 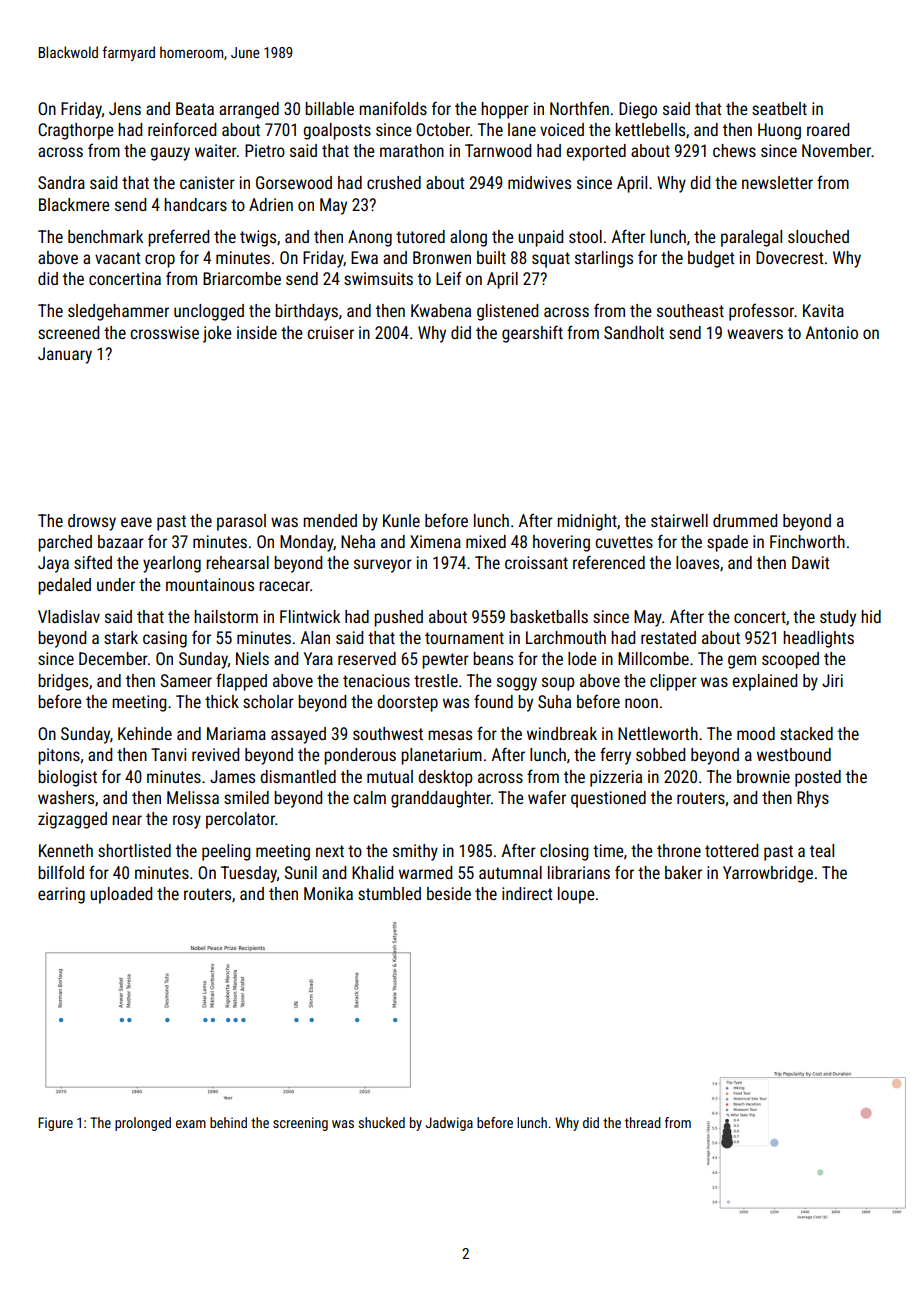 What do you see at coordinates (832, 680) in the image?
I see `Jiri` at bounding box center [832, 680].
